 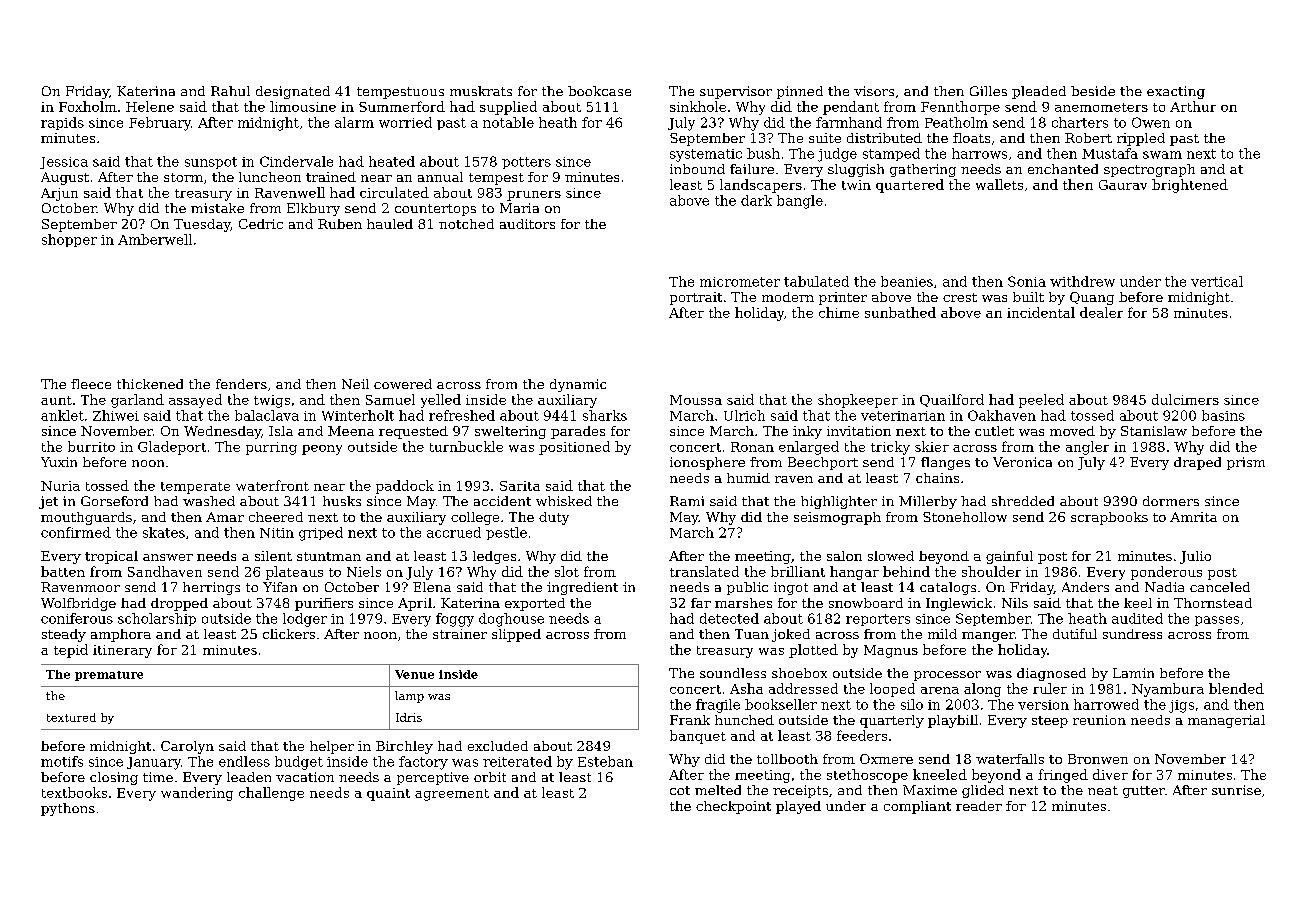 What do you see at coordinates (791, 588) in the screenshot?
I see `ingot` at bounding box center [791, 588].
